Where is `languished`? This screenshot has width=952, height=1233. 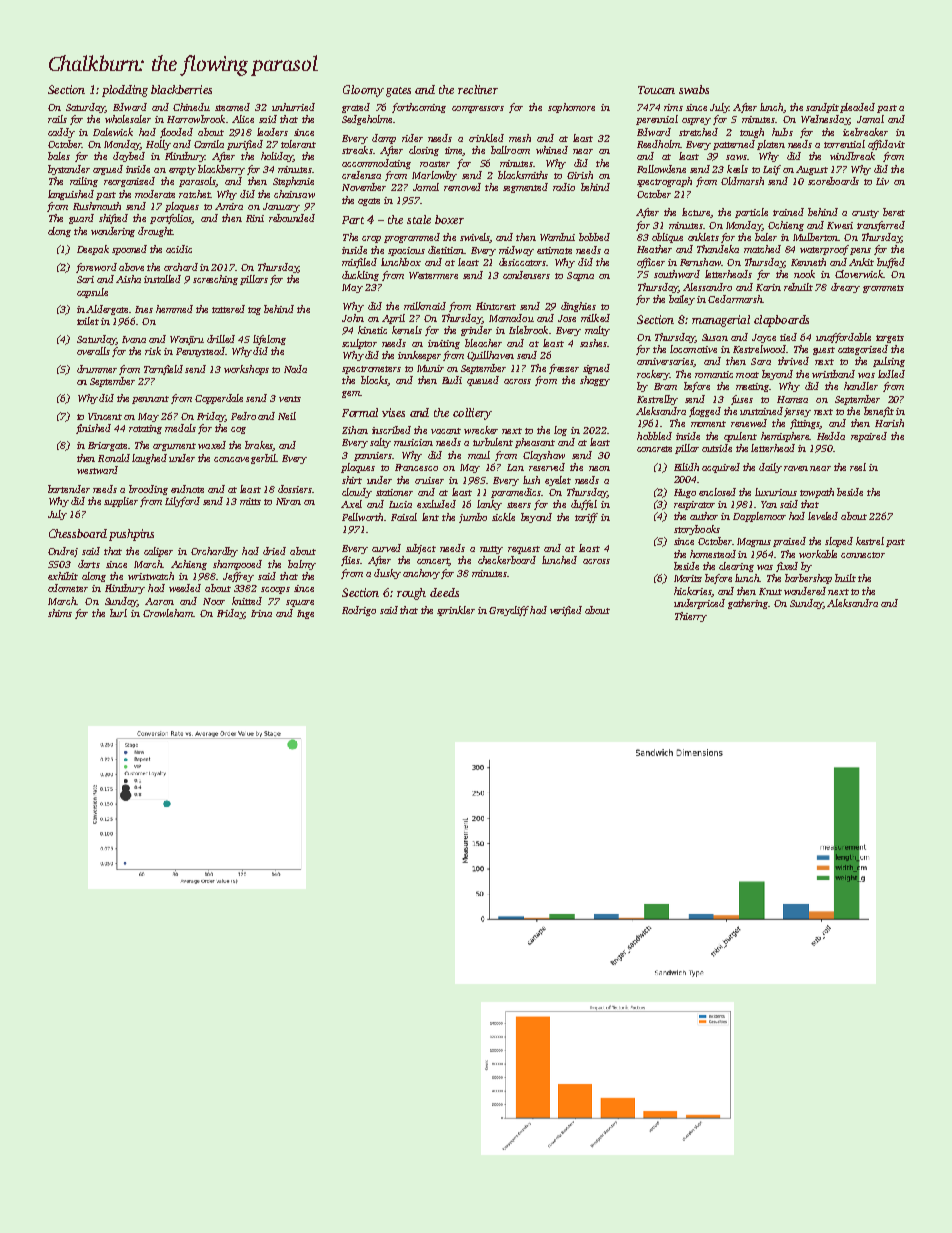 languished is located at coordinates (71, 195).
